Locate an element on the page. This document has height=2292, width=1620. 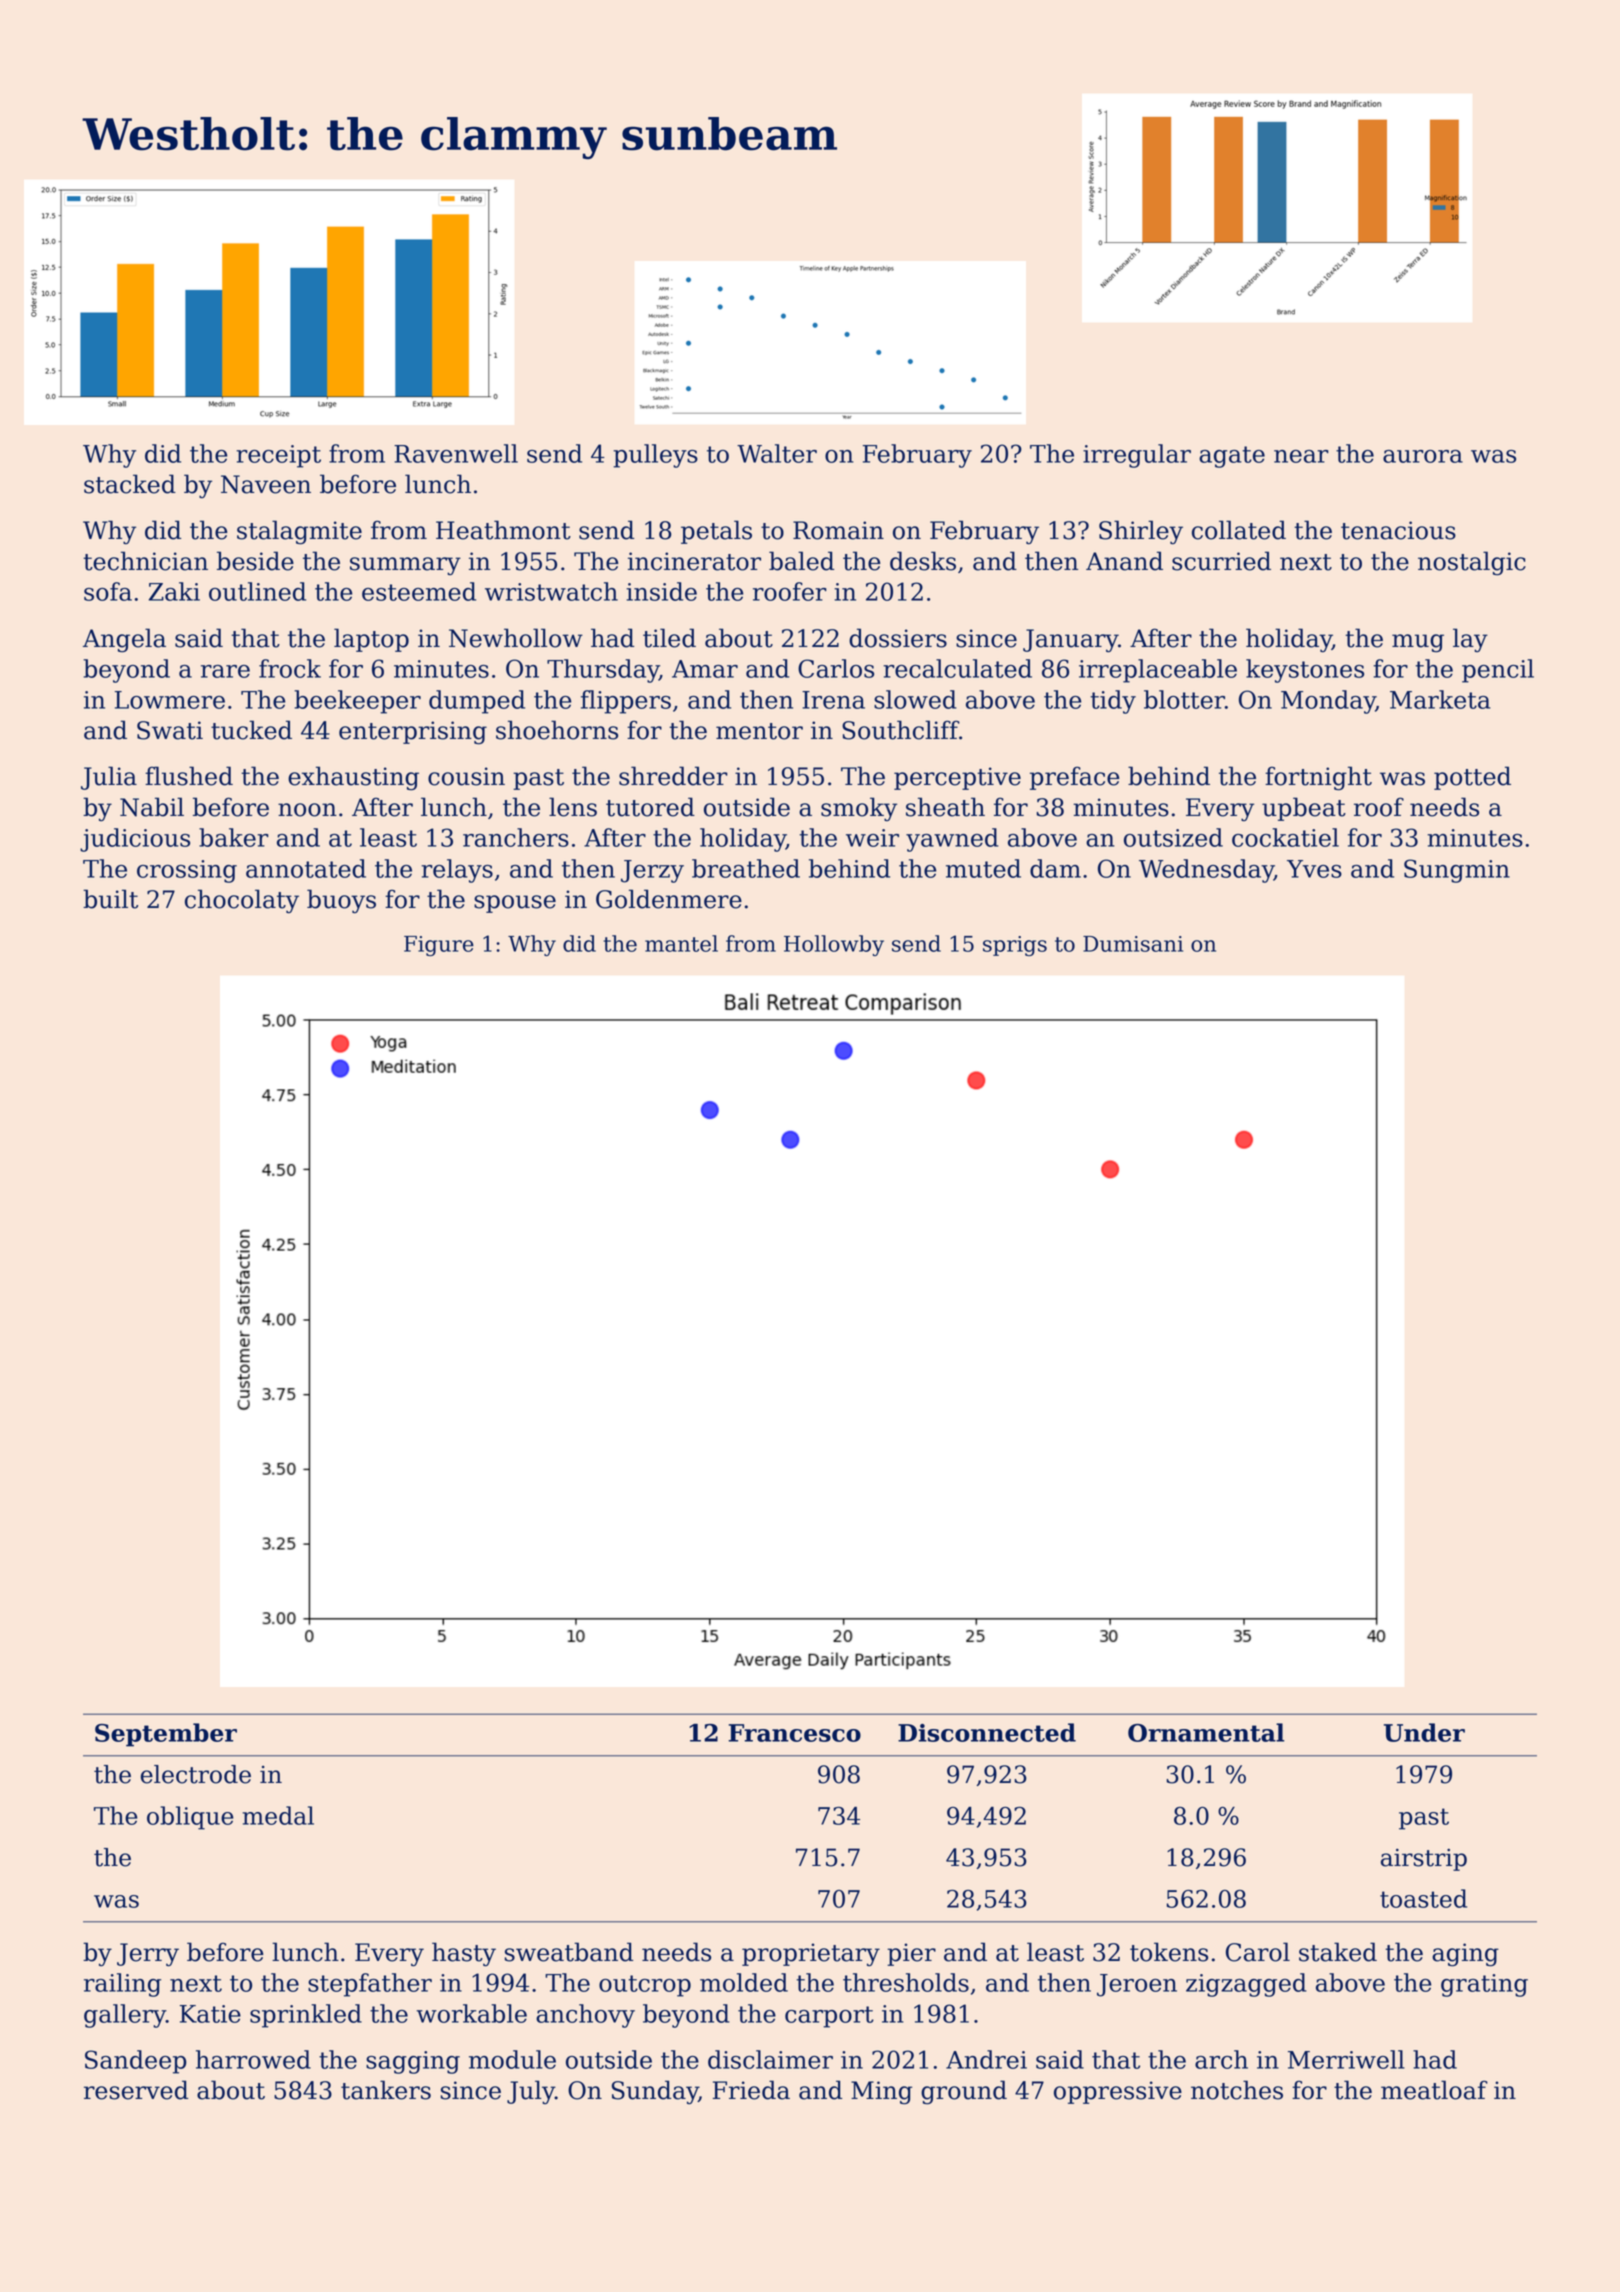
Francesco is located at coordinates (794, 1733).
